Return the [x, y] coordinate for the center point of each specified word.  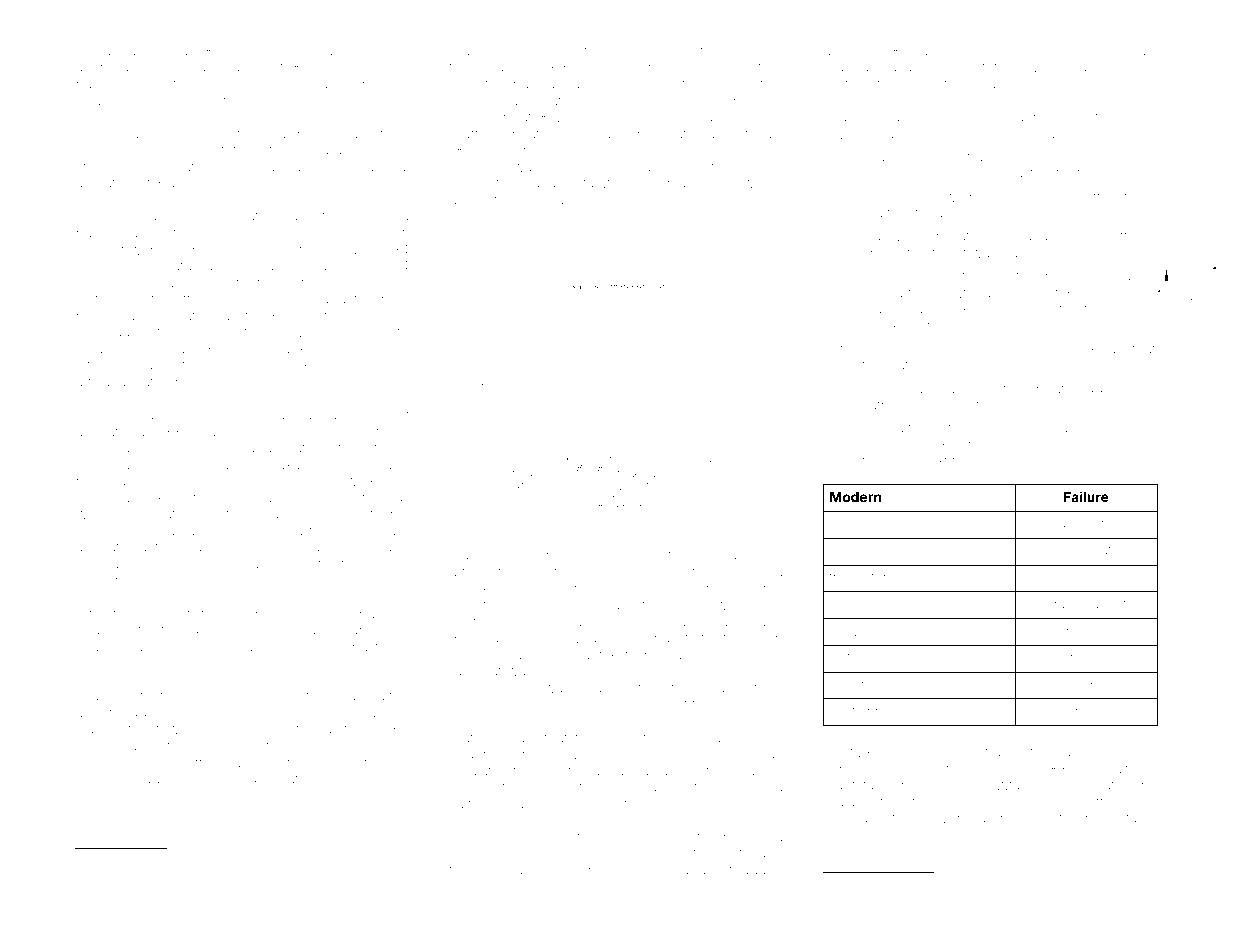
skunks [289, 564]
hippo [94, 764]
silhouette [1104, 235]
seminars [612, 118]
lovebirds [341, 66]
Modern [855, 497]
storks [386, 448]
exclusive [150, 416]
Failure [1086, 496]
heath [159, 908]
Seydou [384, 217]
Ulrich [590, 554]
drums [1136, 68]
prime [499, 836]
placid [686, 184]
